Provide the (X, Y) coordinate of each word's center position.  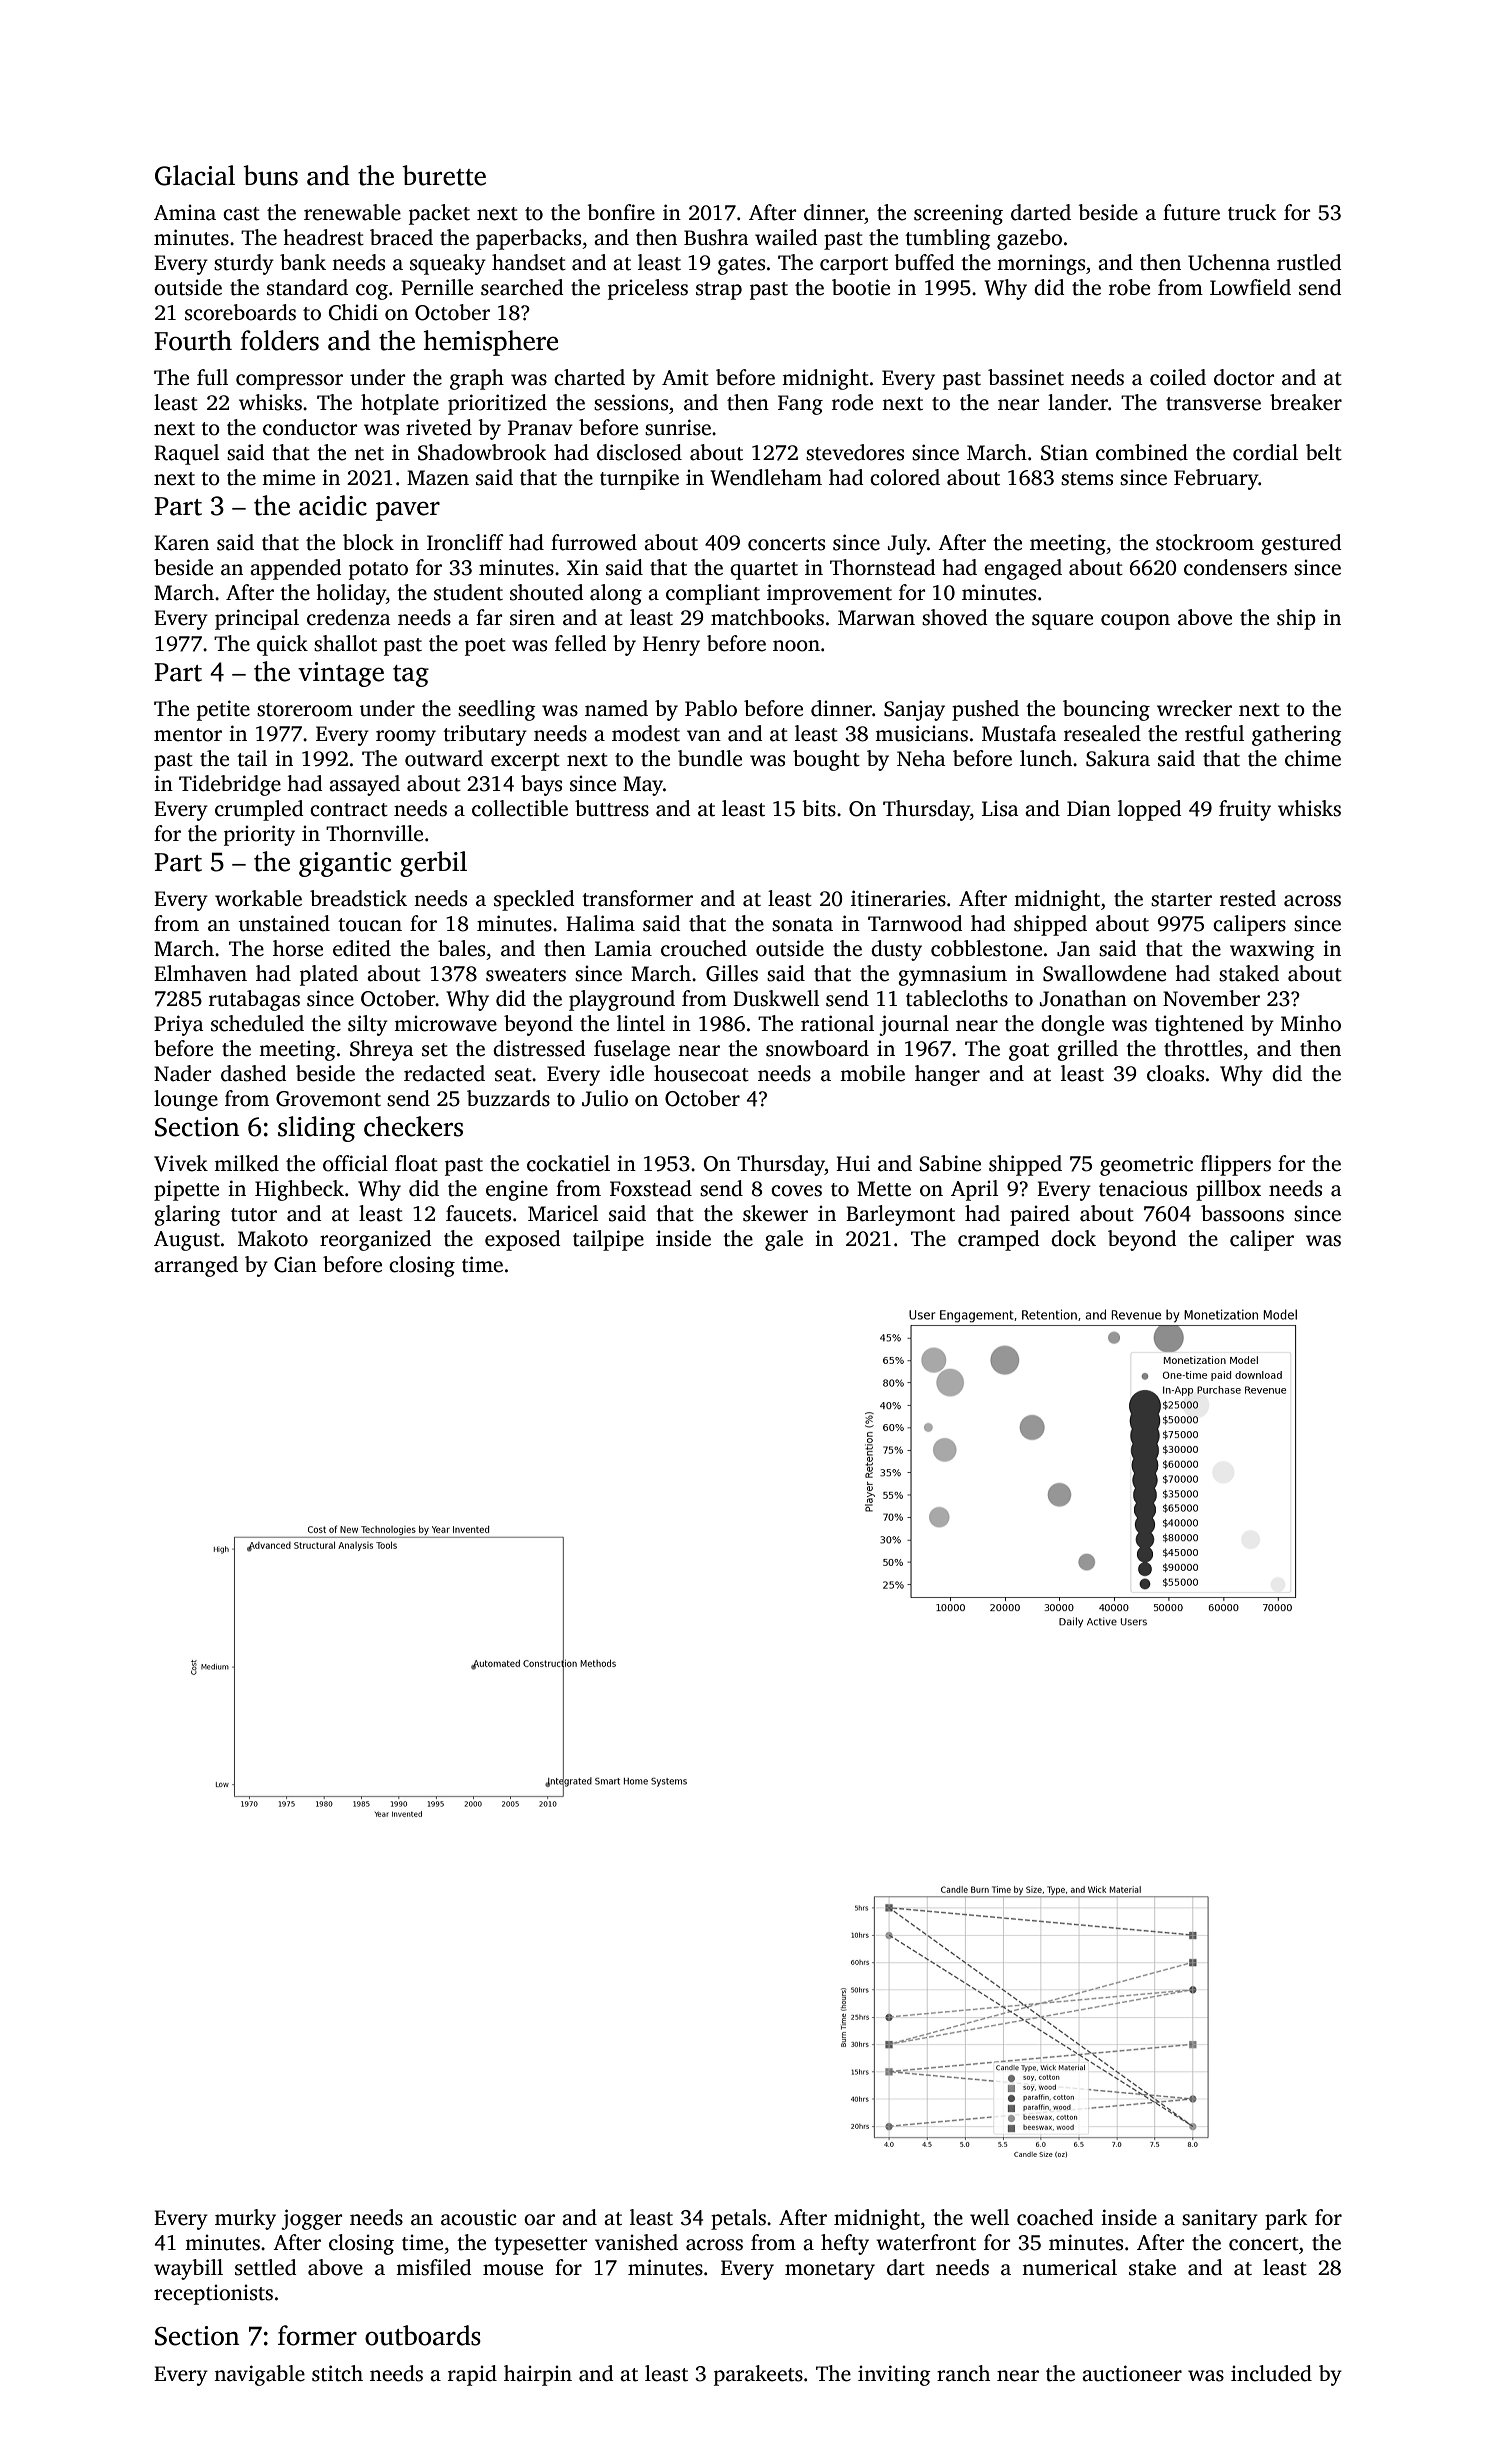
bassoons (1242, 1213)
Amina (185, 213)
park (1286, 2219)
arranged (196, 1266)
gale (784, 1240)
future (1191, 212)
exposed (523, 1240)
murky (245, 2219)
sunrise (678, 427)
